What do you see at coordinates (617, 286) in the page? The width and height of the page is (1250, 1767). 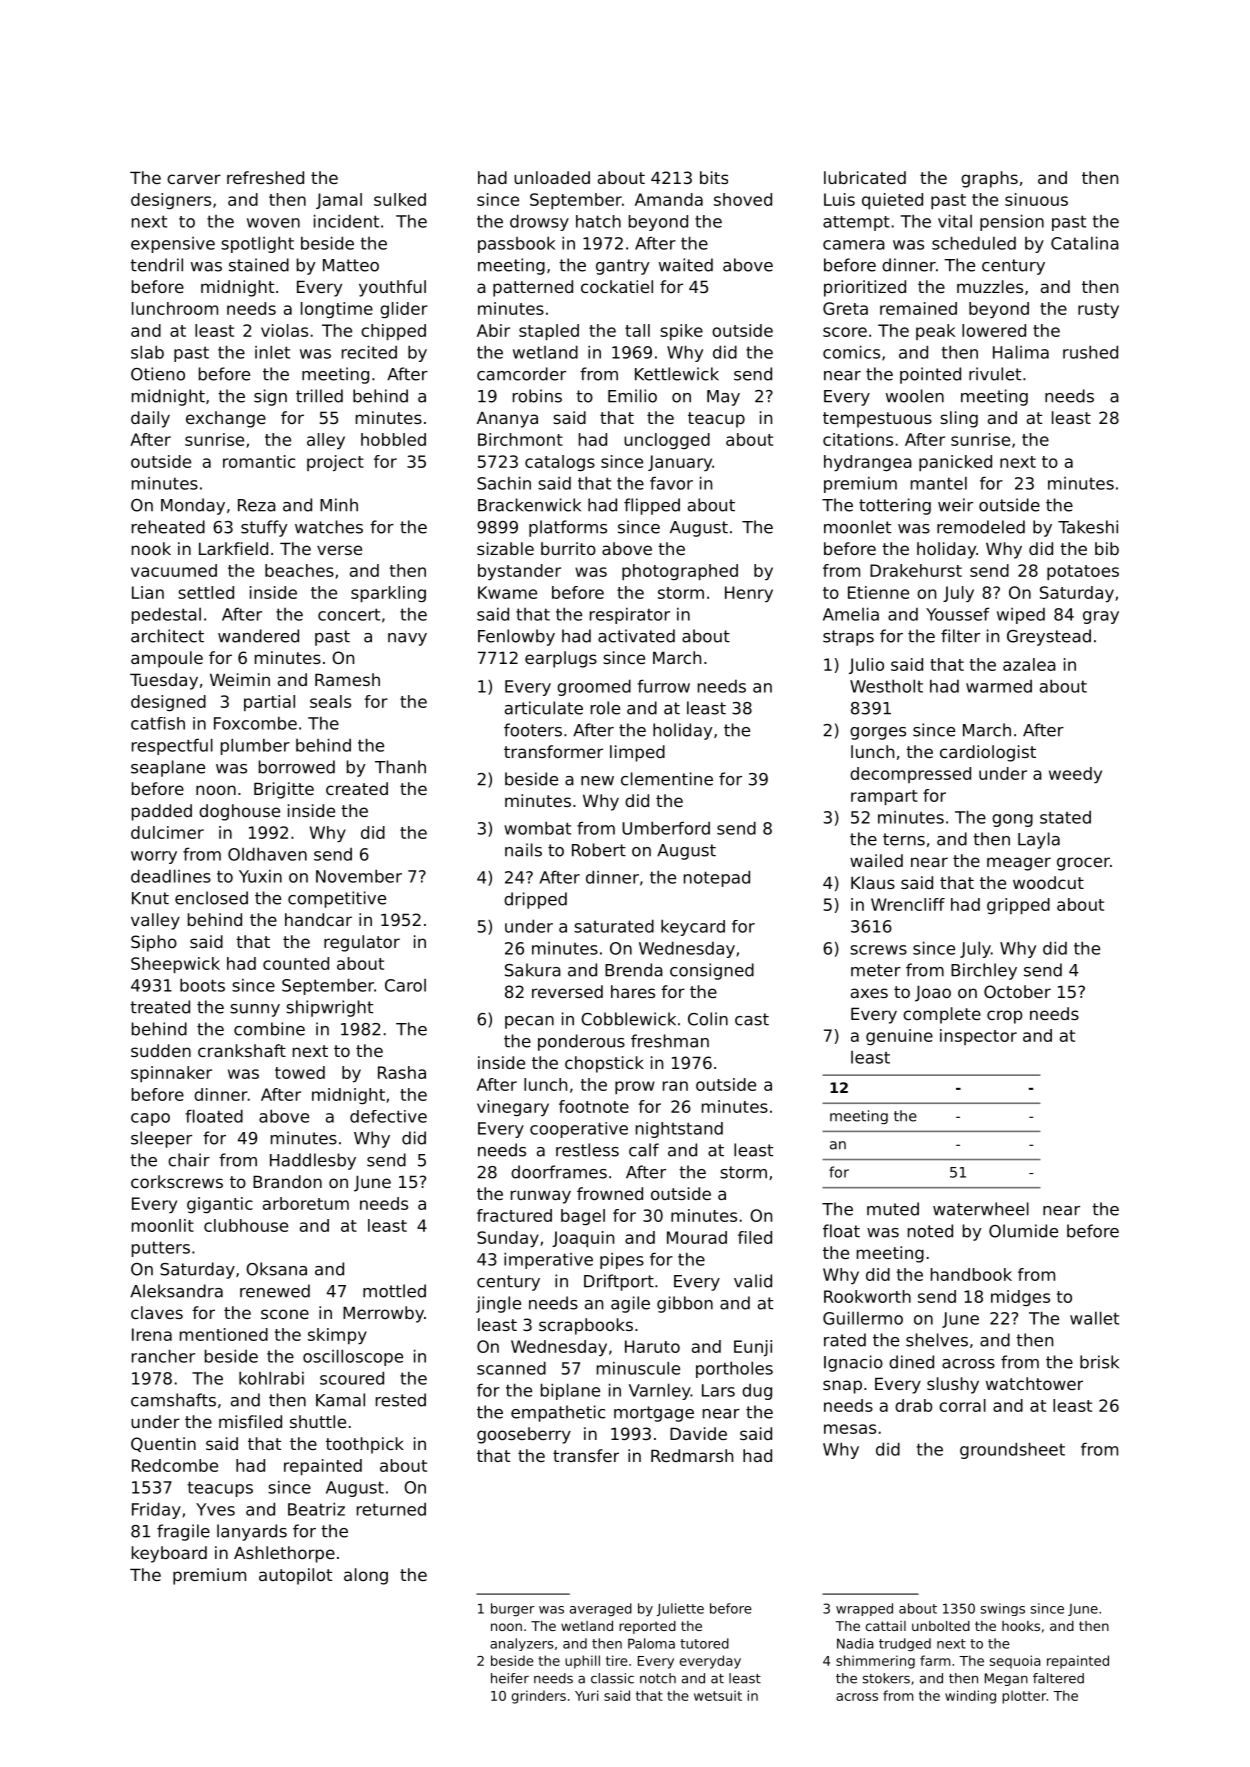 I see `cockatiel` at bounding box center [617, 286].
